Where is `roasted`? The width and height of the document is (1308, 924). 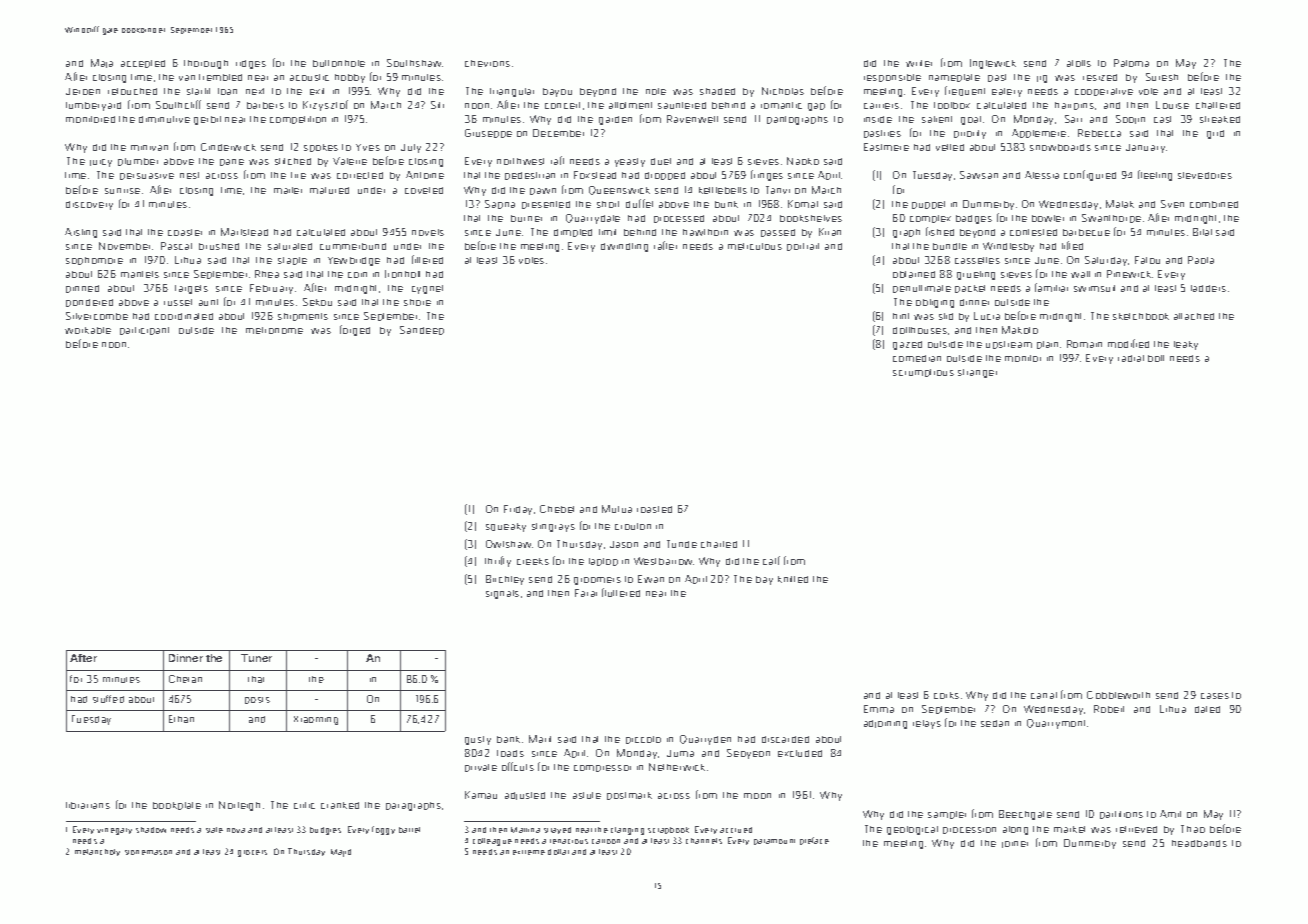
roasted is located at coordinates (654, 509).
